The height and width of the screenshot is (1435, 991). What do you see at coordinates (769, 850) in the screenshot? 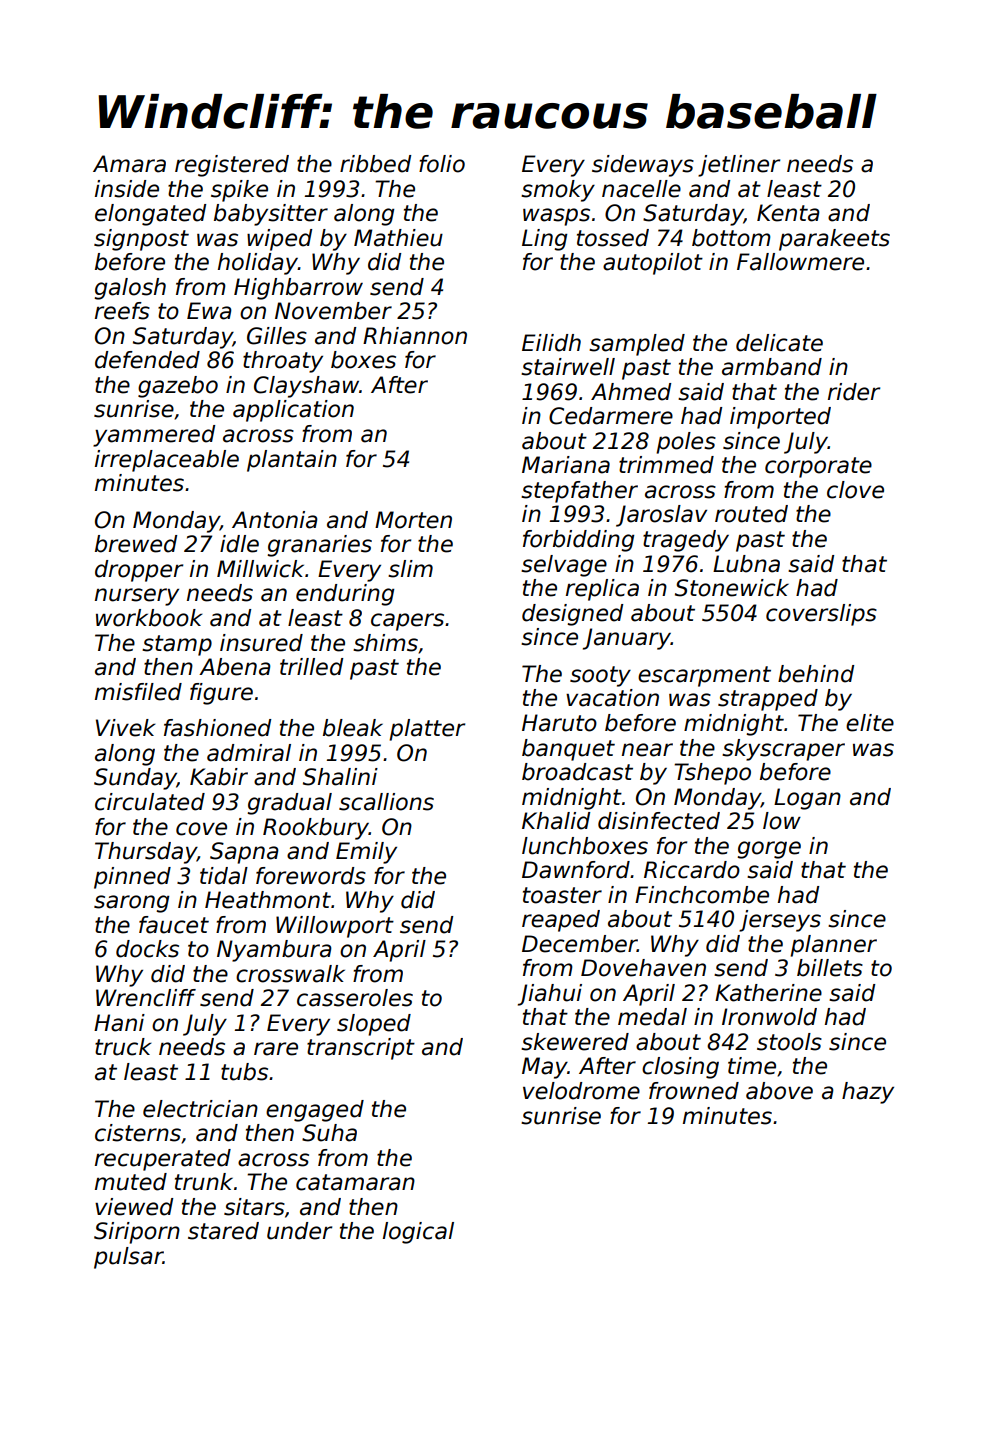
I see `gorge` at bounding box center [769, 850].
